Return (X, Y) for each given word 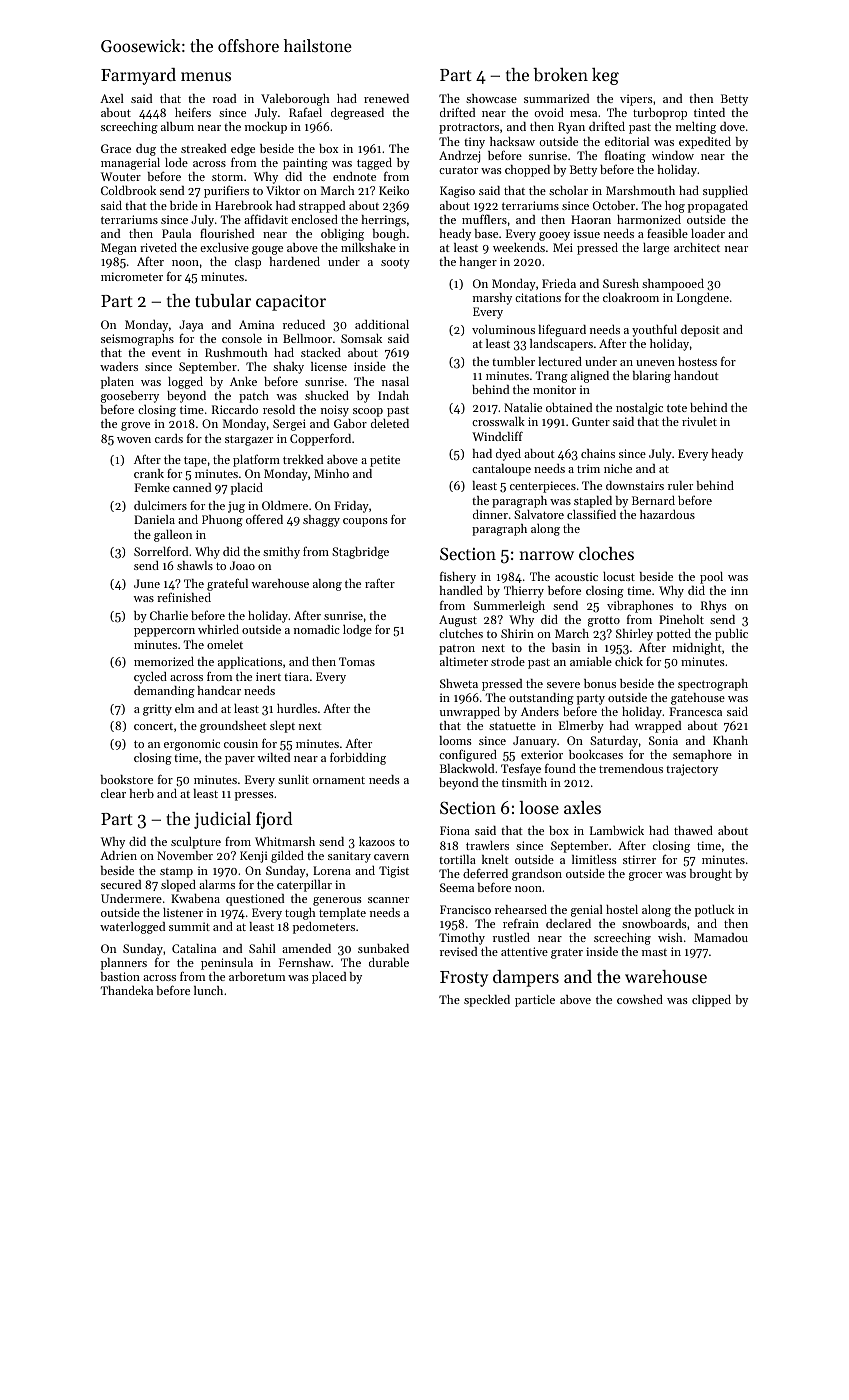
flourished (227, 233)
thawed (693, 830)
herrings (384, 221)
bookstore (127, 779)
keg (605, 76)
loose (539, 807)
